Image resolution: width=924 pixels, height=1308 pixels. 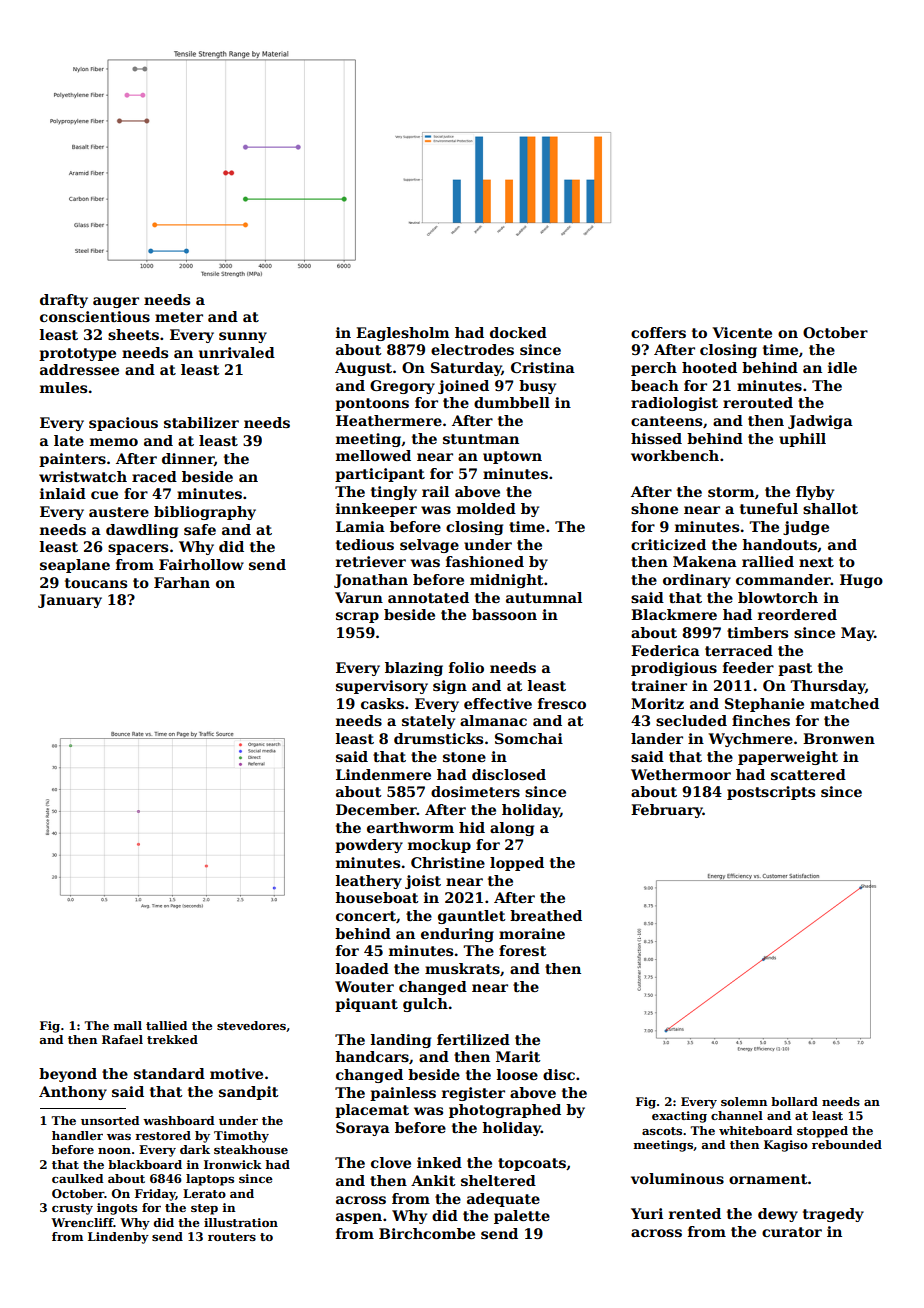 What do you see at coordinates (77, 354) in the screenshot?
I see `prototype` at bounding box center [77, 354].
